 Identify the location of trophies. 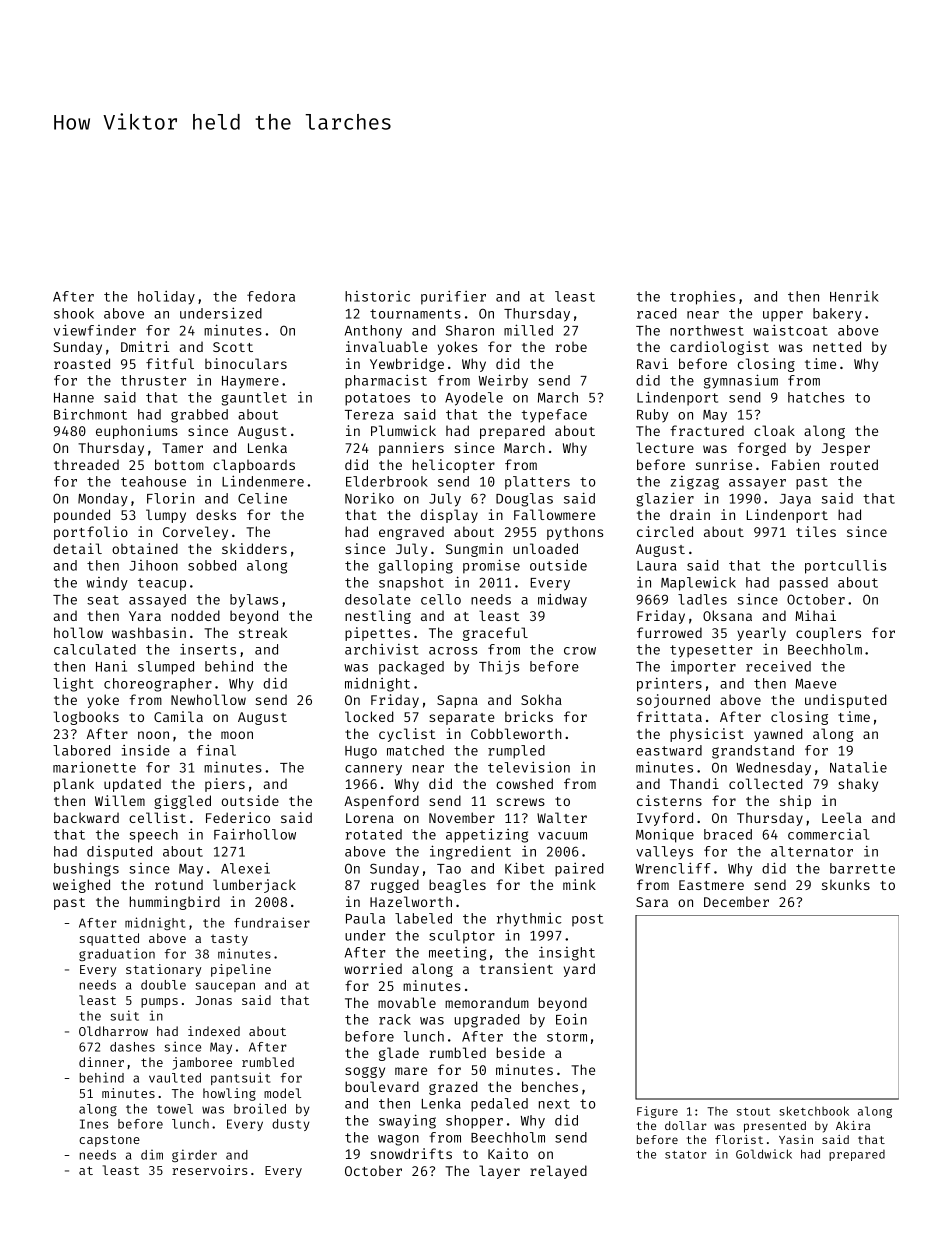
(702, 297).
